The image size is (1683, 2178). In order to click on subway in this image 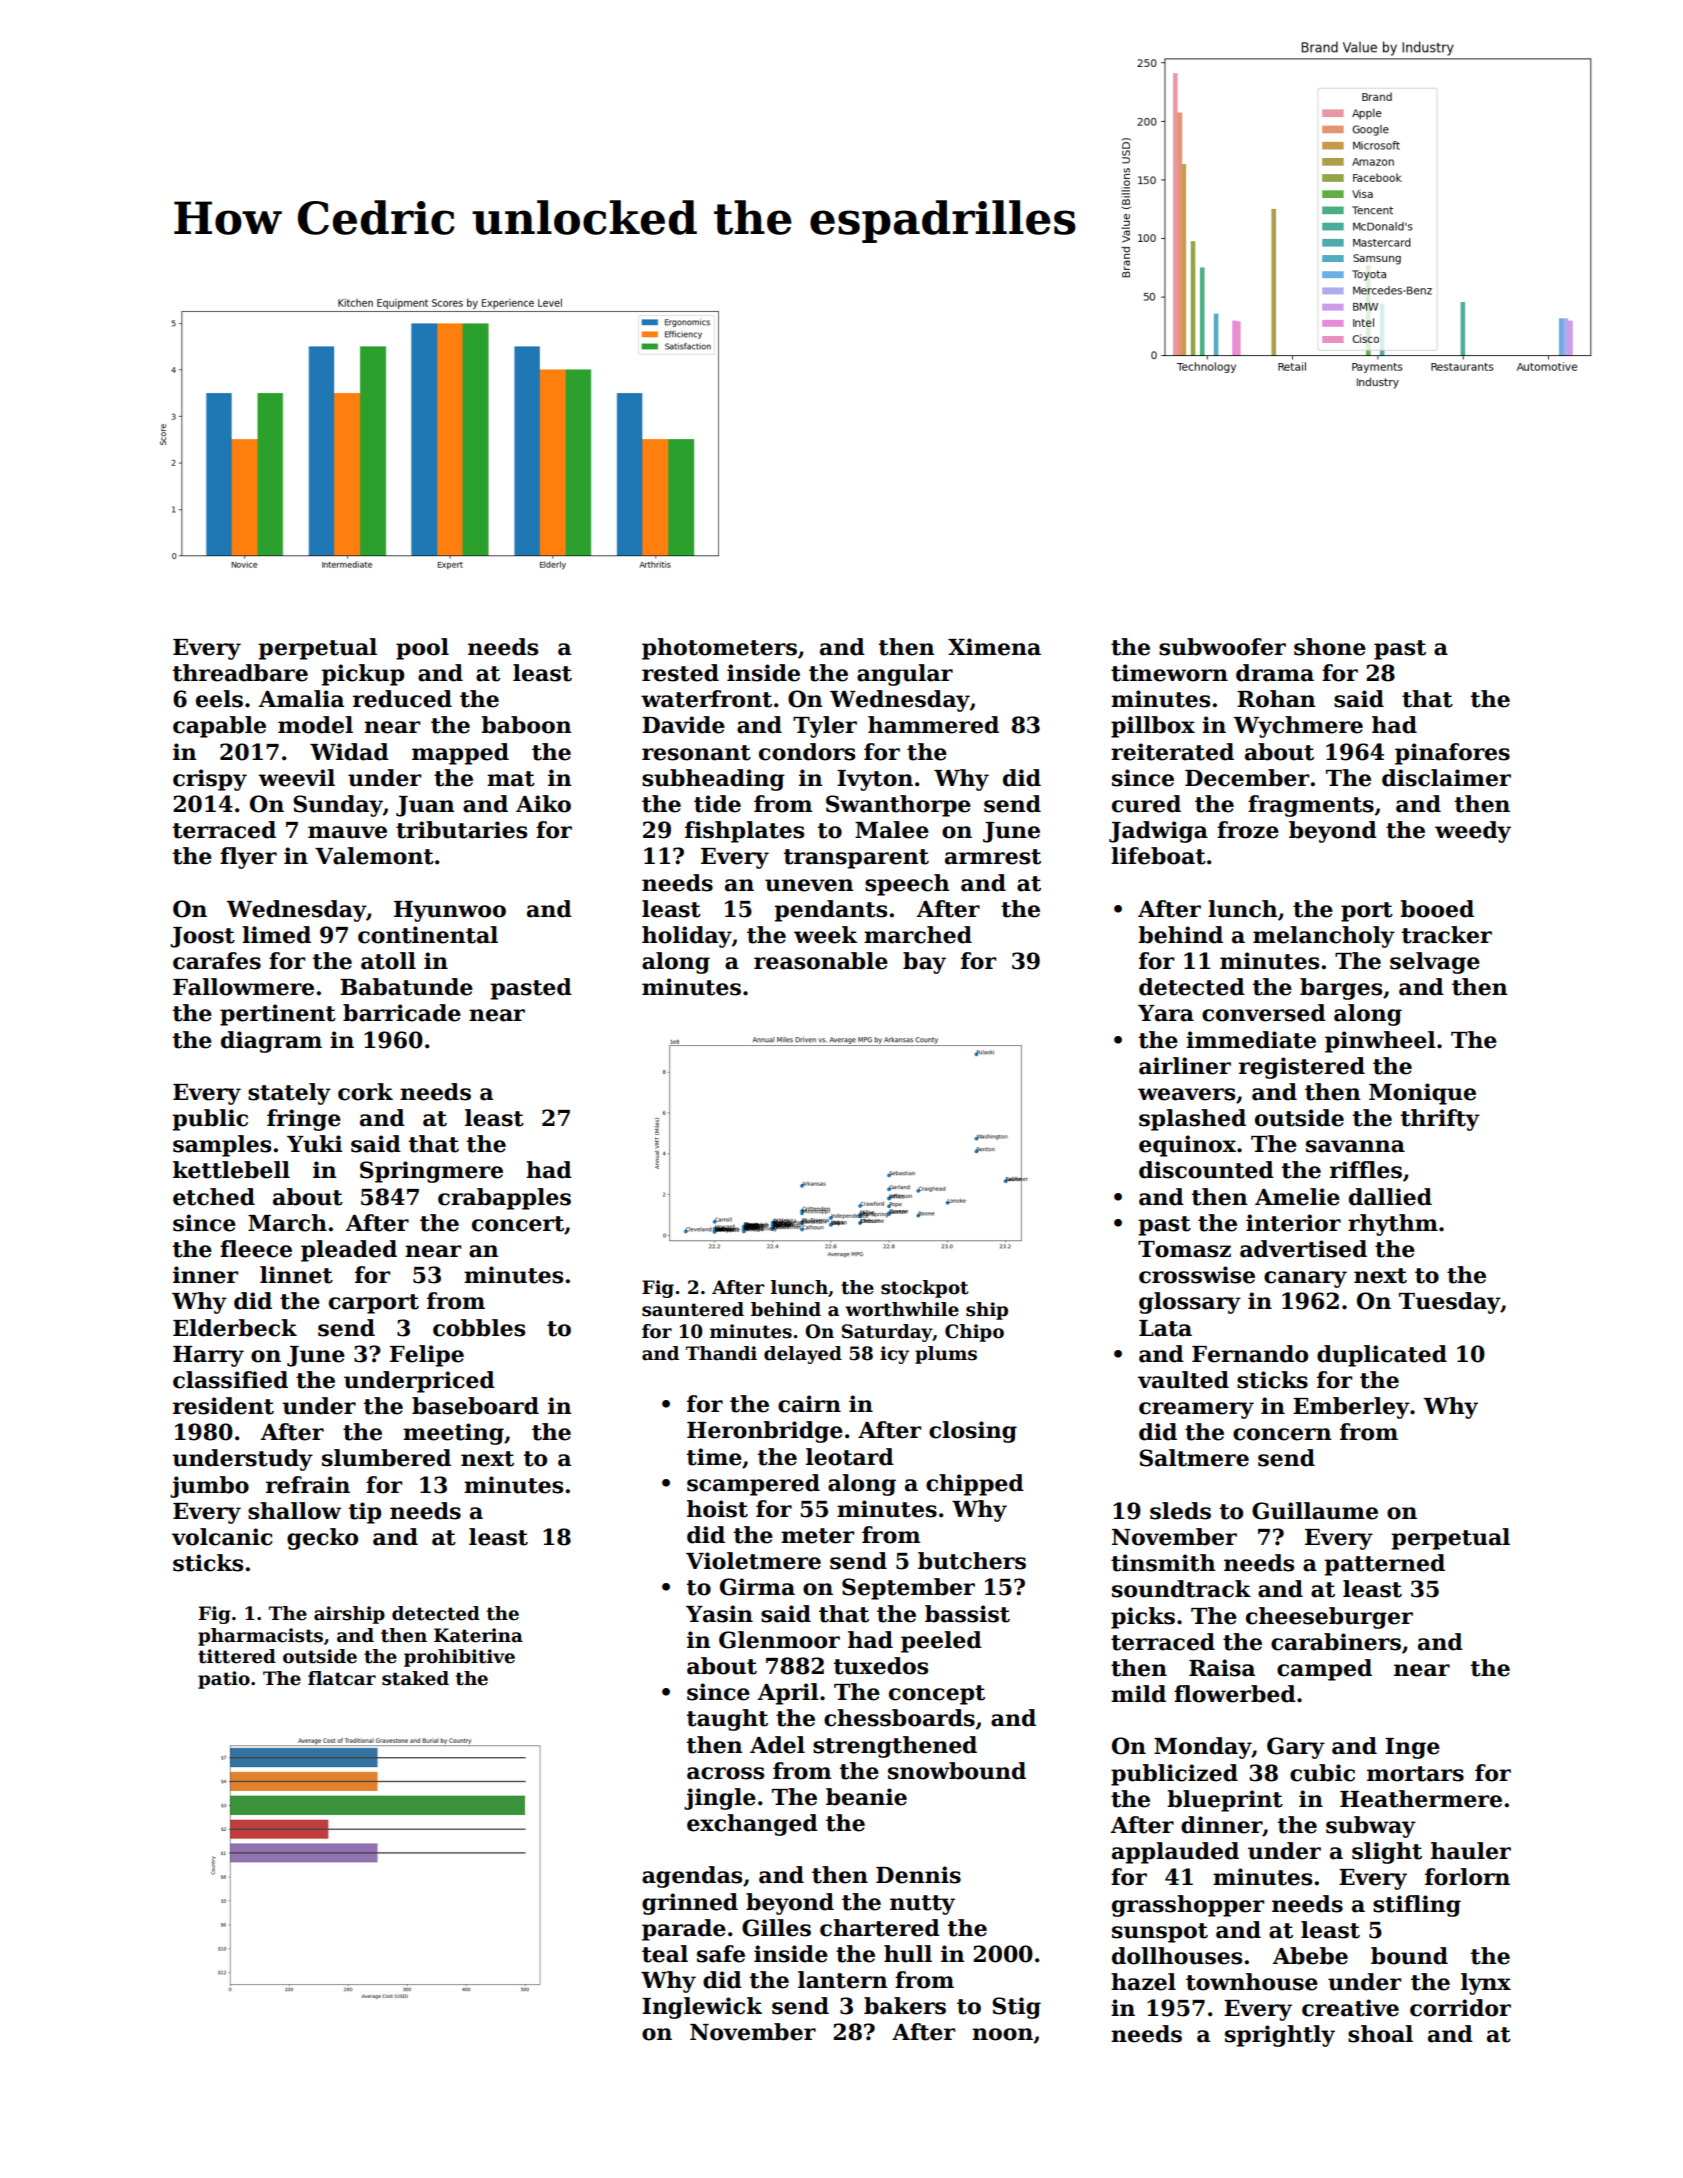, I will do `click(1371, 1827)`.
